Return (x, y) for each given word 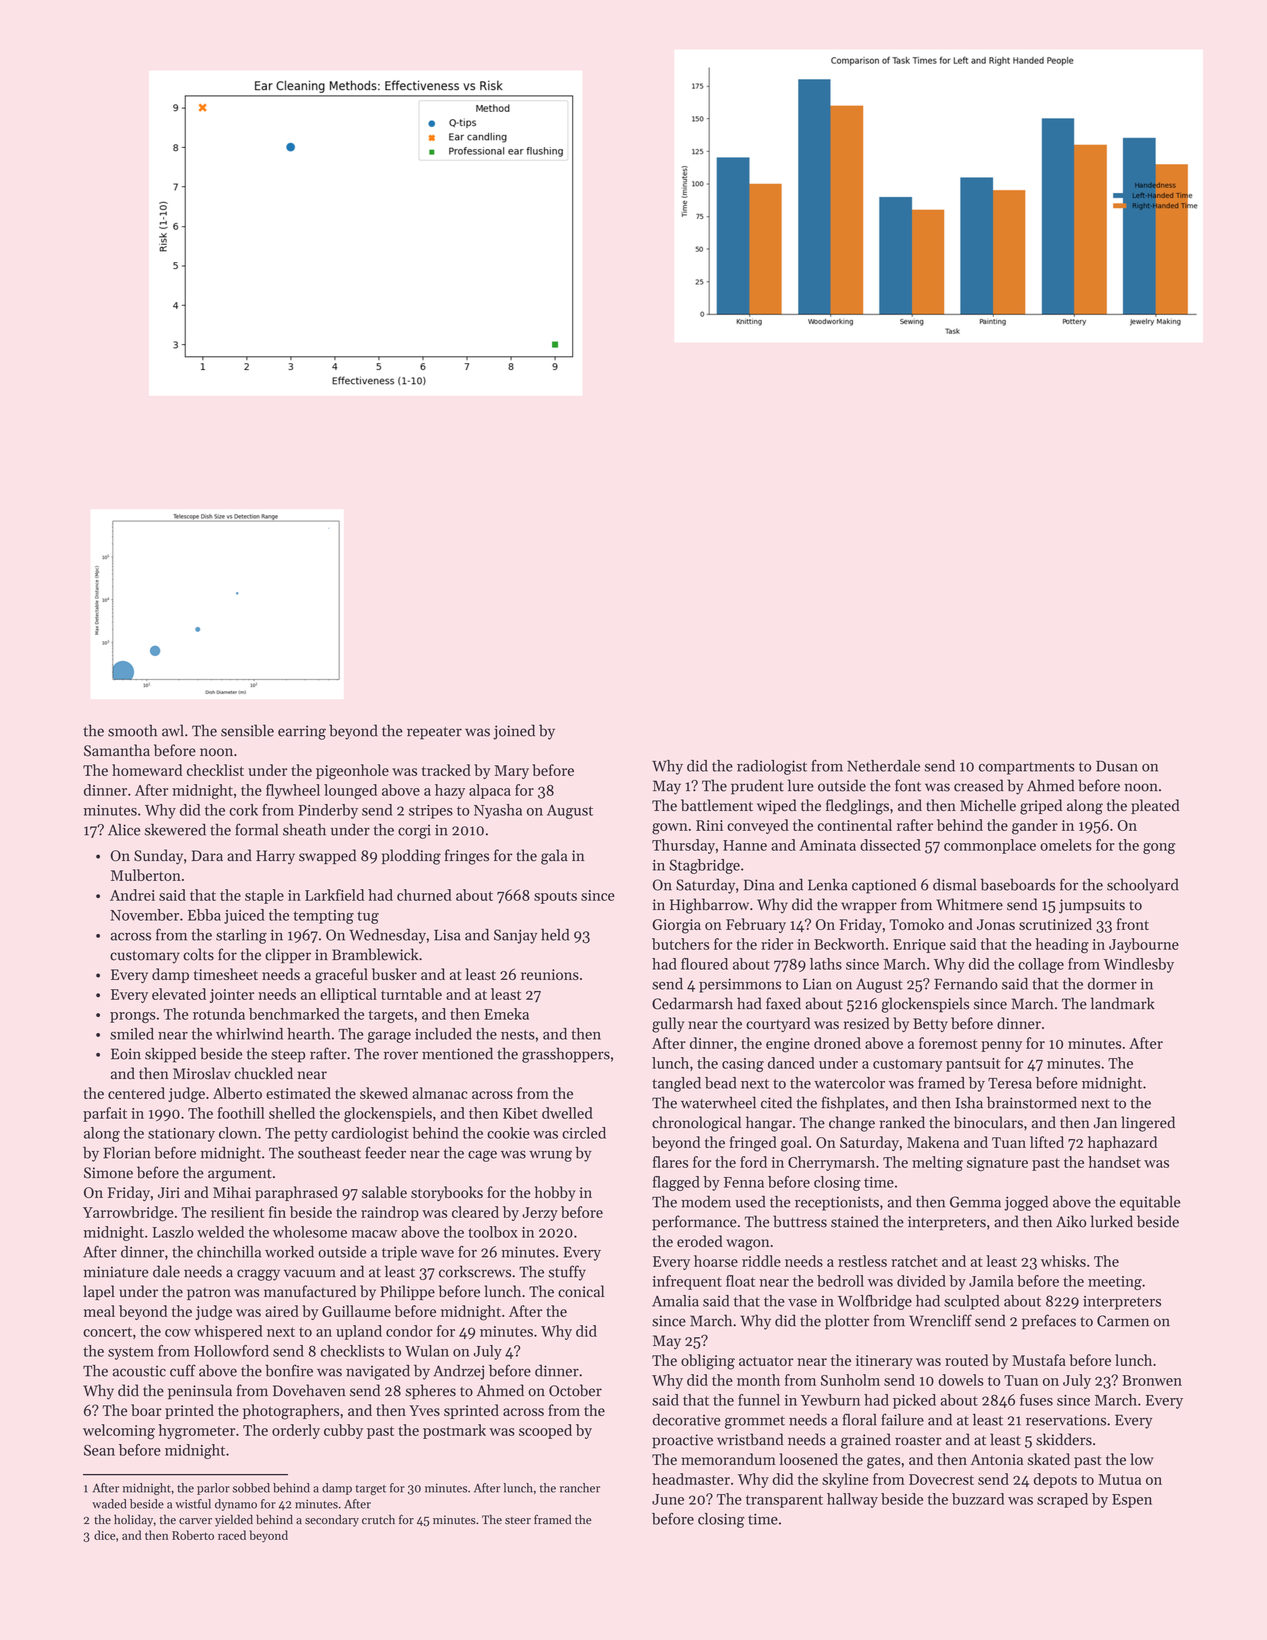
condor (409, 1331)
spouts (555, 897)
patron (209, 1294)
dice (104, 1535)
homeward (147, 770)
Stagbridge (704, 866)
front (1133, 924)
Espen (1132, 1501)
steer (518, 1521)
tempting (324, 917)
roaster (918, 1441)
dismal (954, 884)
